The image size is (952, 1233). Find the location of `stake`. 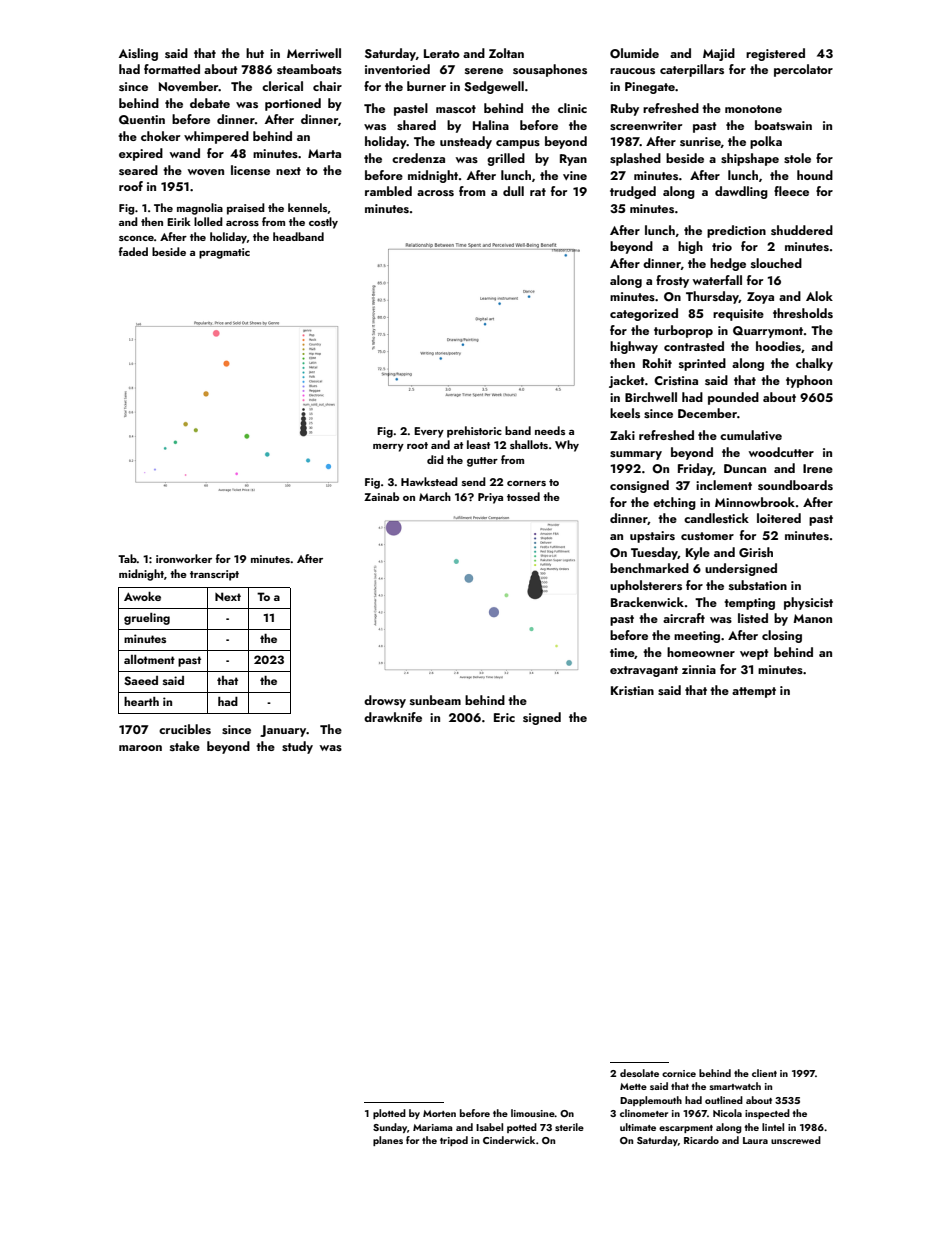

stake is located at coordinates (185, 746).
